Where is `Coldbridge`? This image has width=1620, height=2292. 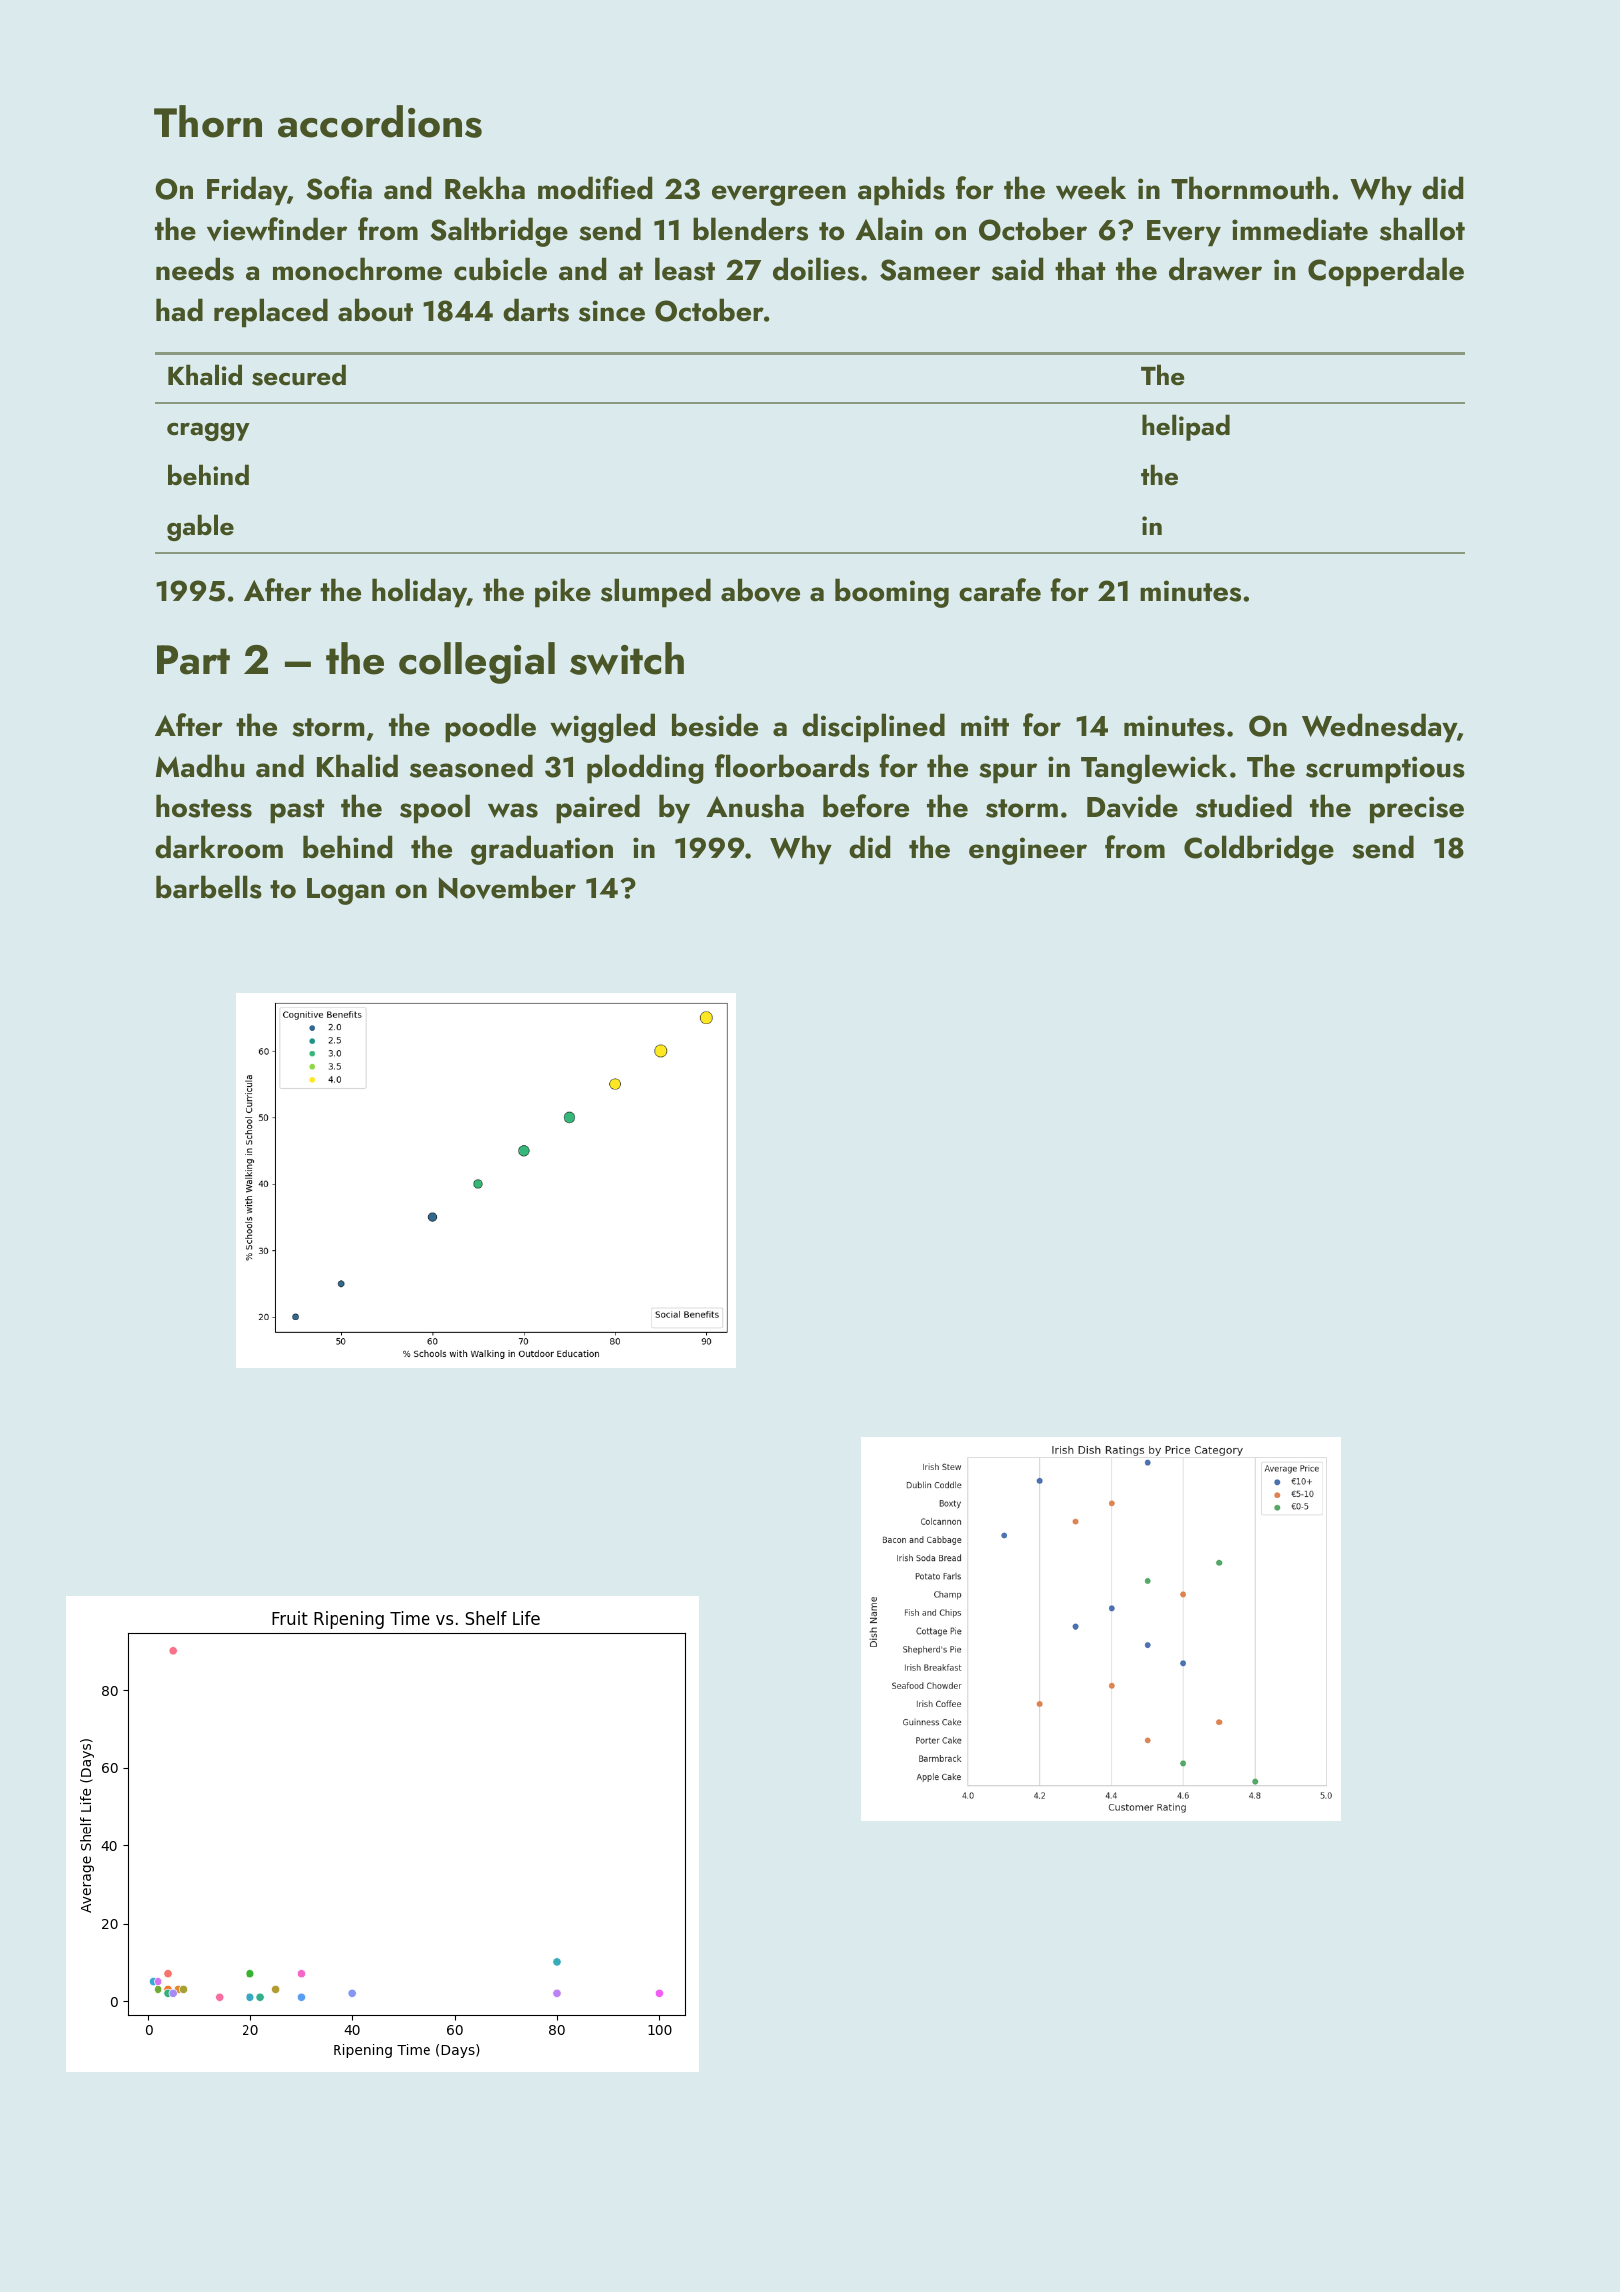
Coldbridge is located at coordinates (1259, 850).
